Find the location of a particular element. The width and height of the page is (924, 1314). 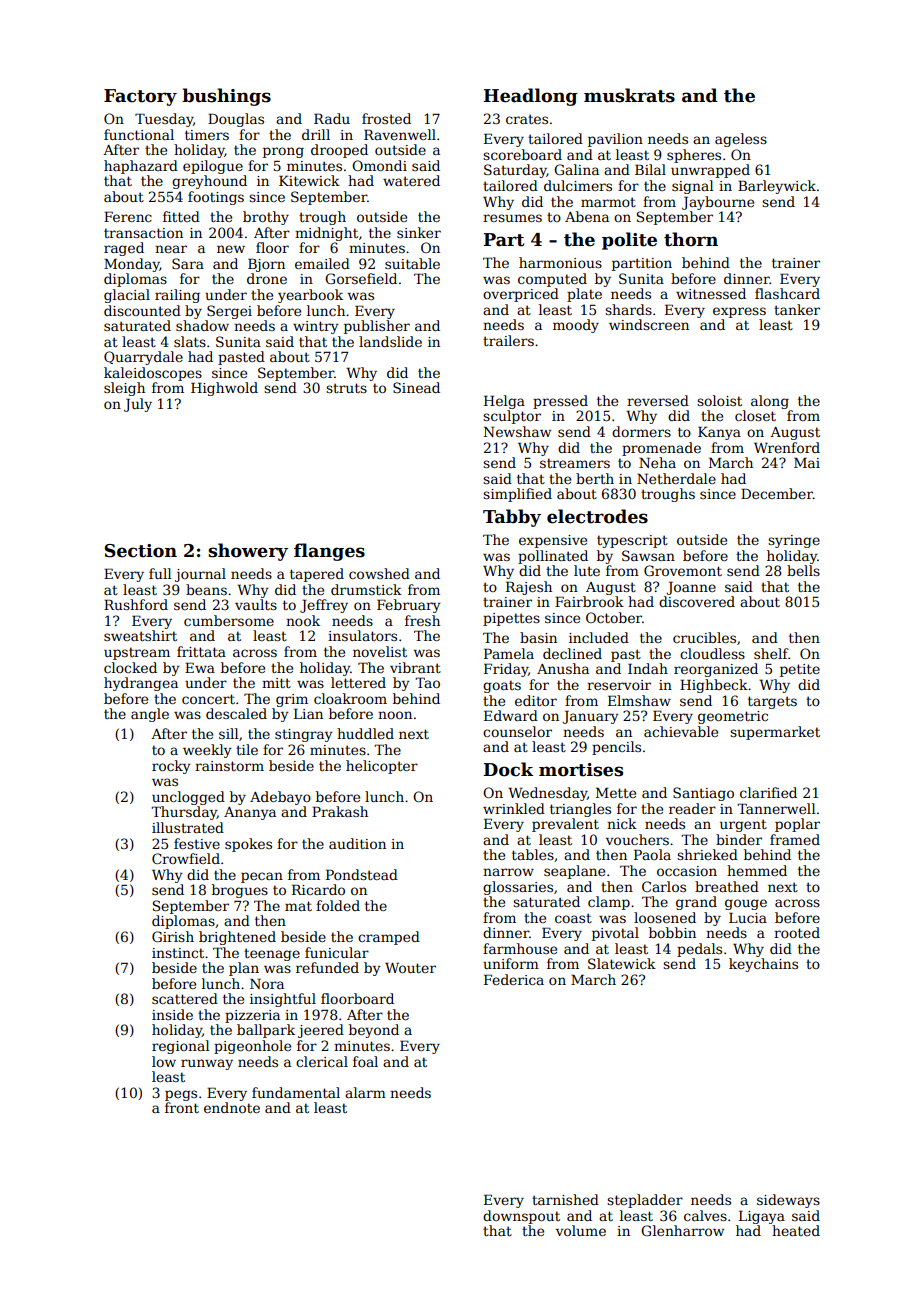

bells is located at coordinates (803, 570).
